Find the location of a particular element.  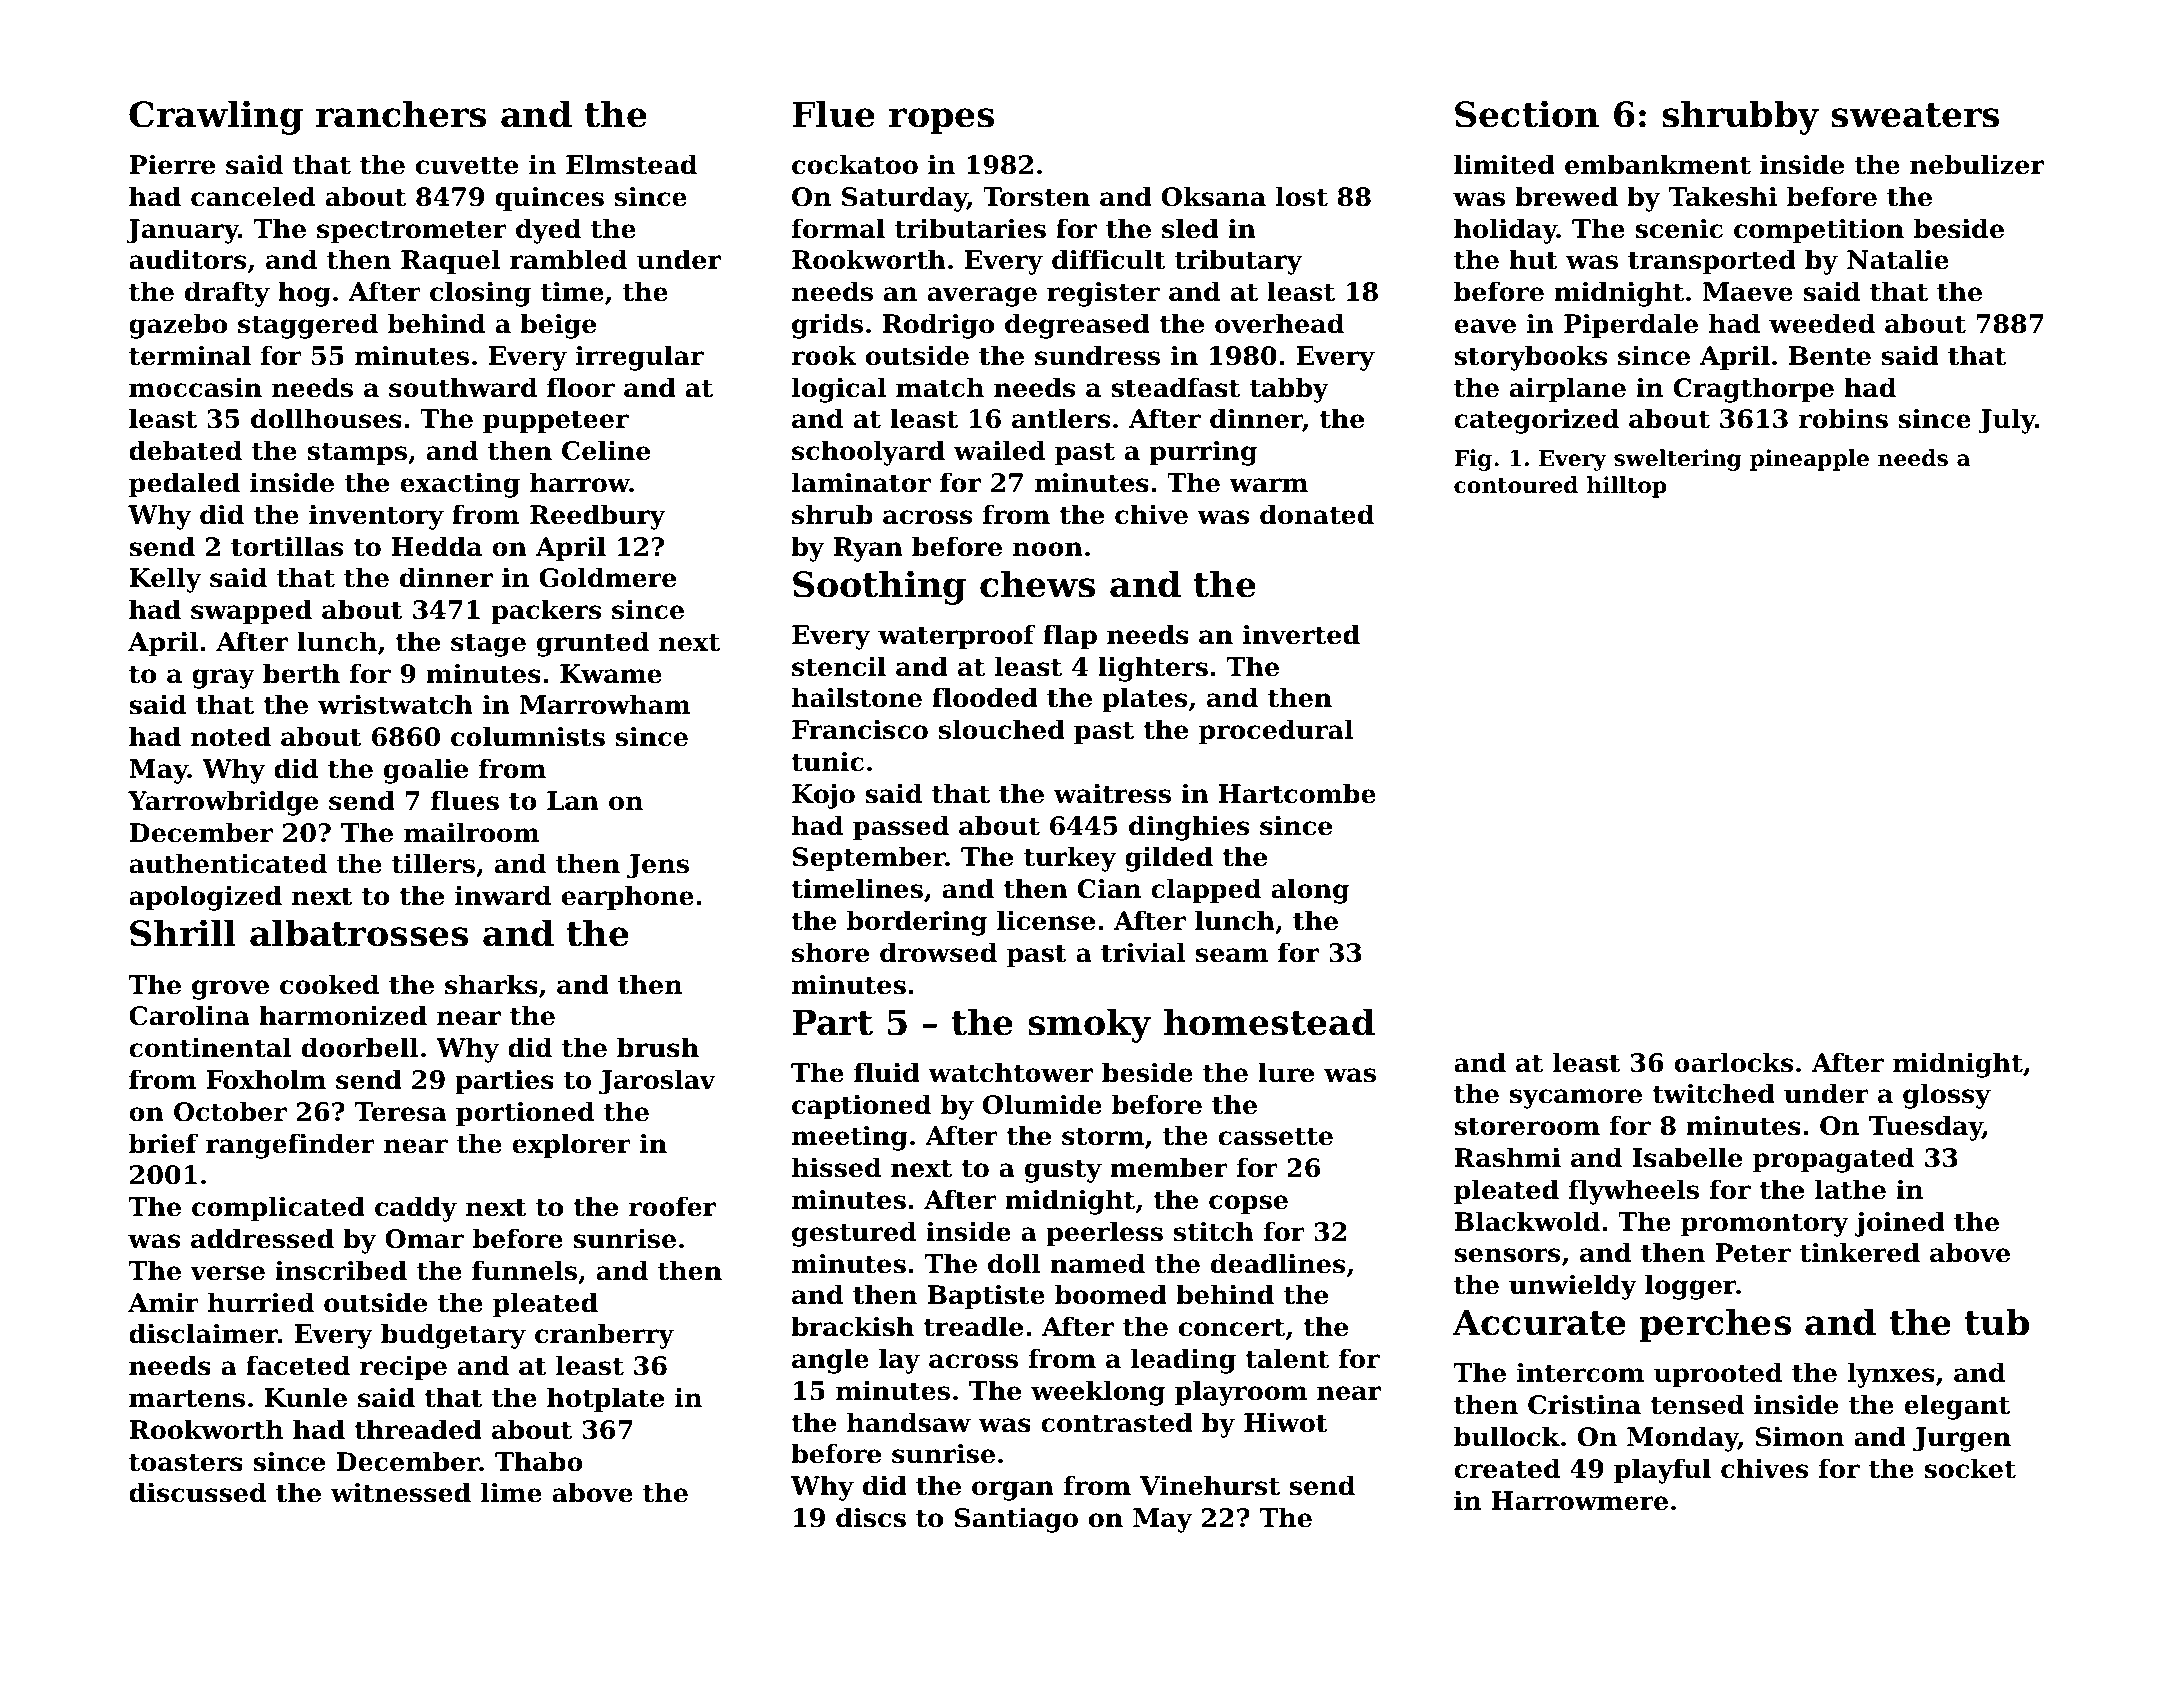

plates is located at coordinates (1144, 700).
